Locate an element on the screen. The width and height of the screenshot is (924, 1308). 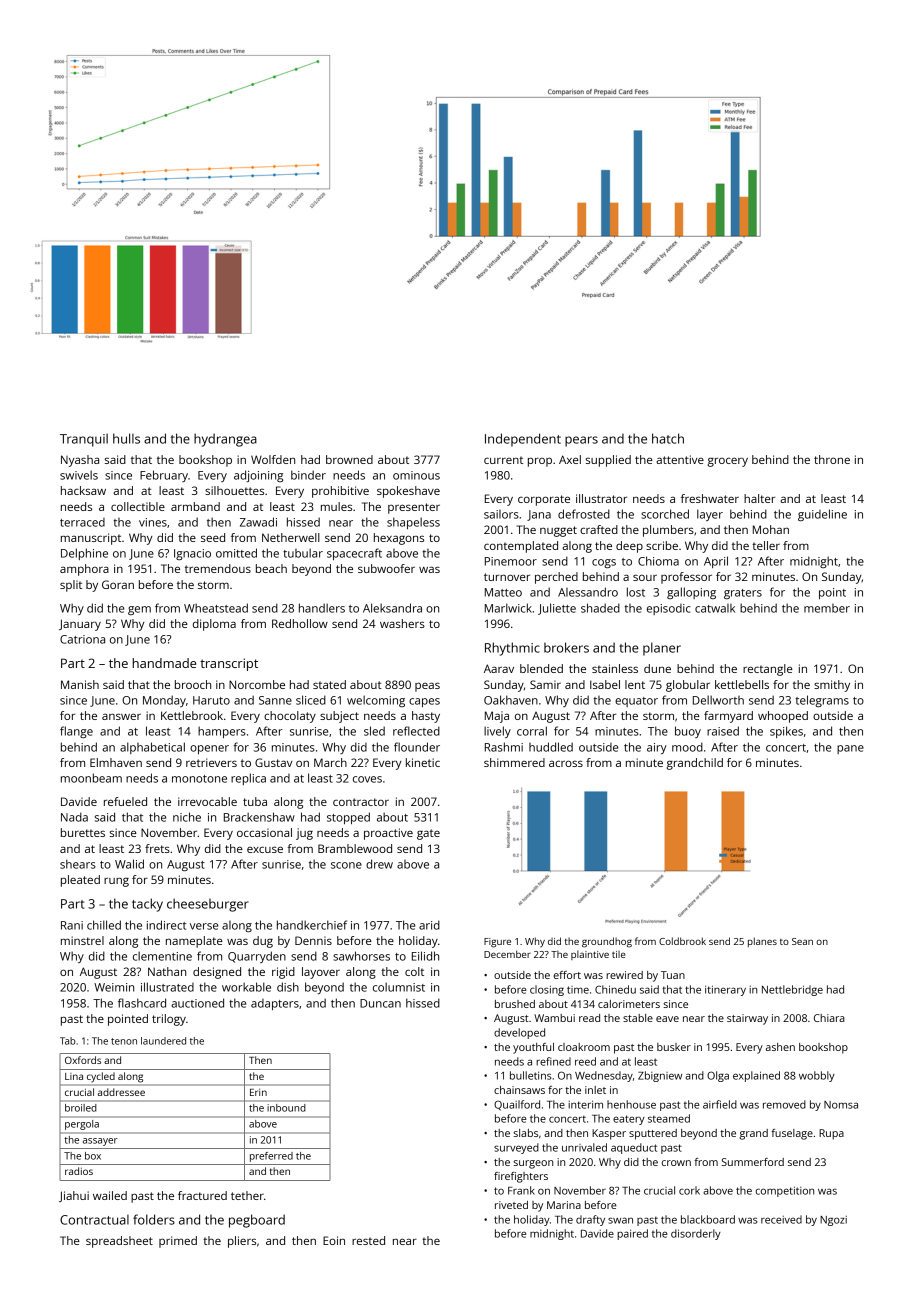
Mohan is located at coordinates (771, 529).
